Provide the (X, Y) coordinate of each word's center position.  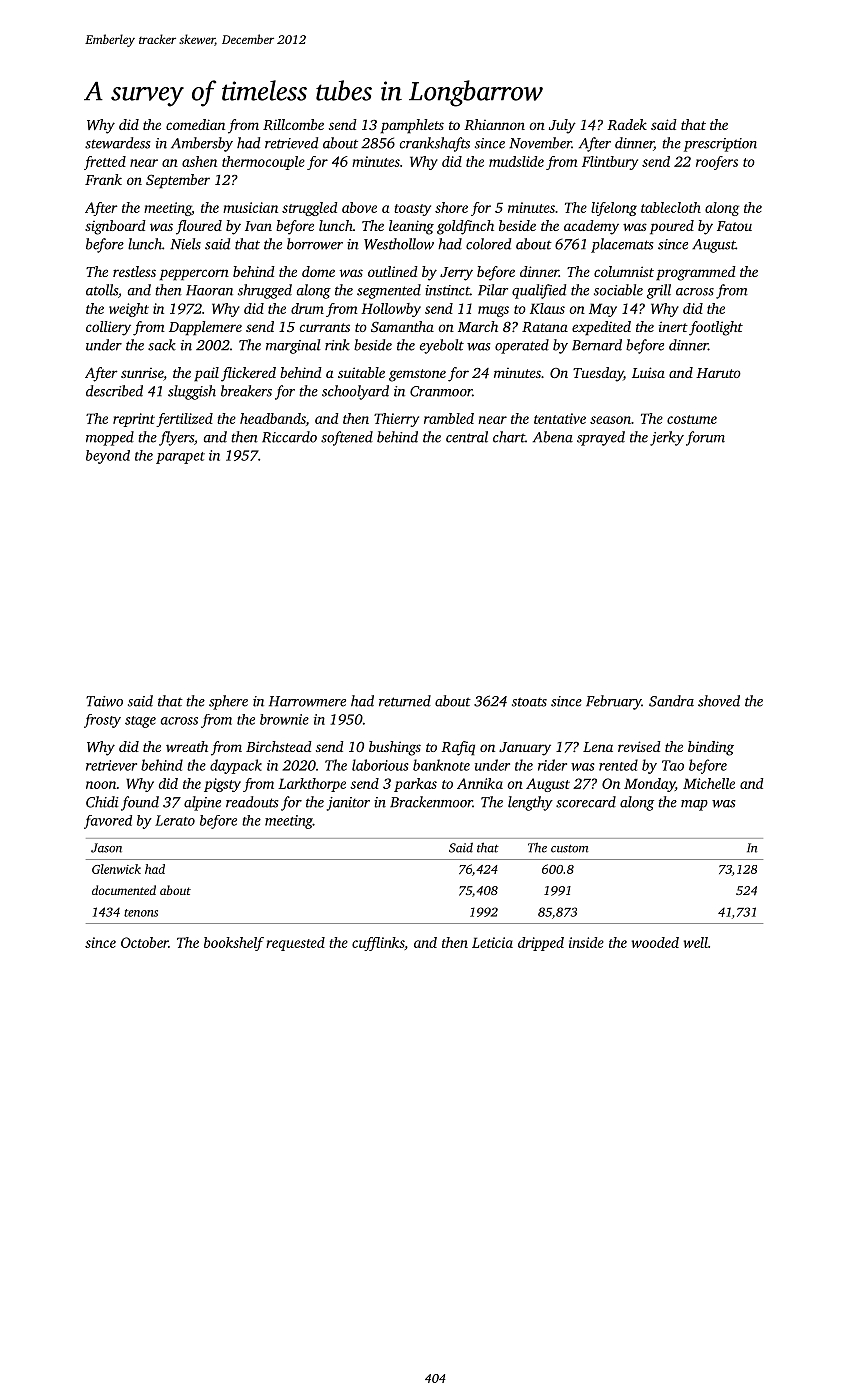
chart (509, 437)
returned (405, 701)
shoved (719, 701)
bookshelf (234, 944)
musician (250, 207)
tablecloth (671, 207)
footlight (716, 328)
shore (451, 207)
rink (337, 345)
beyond (108, 457)
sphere (228, 702)
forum (705, 438)
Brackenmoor (431, 802)
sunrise (142, 373)
